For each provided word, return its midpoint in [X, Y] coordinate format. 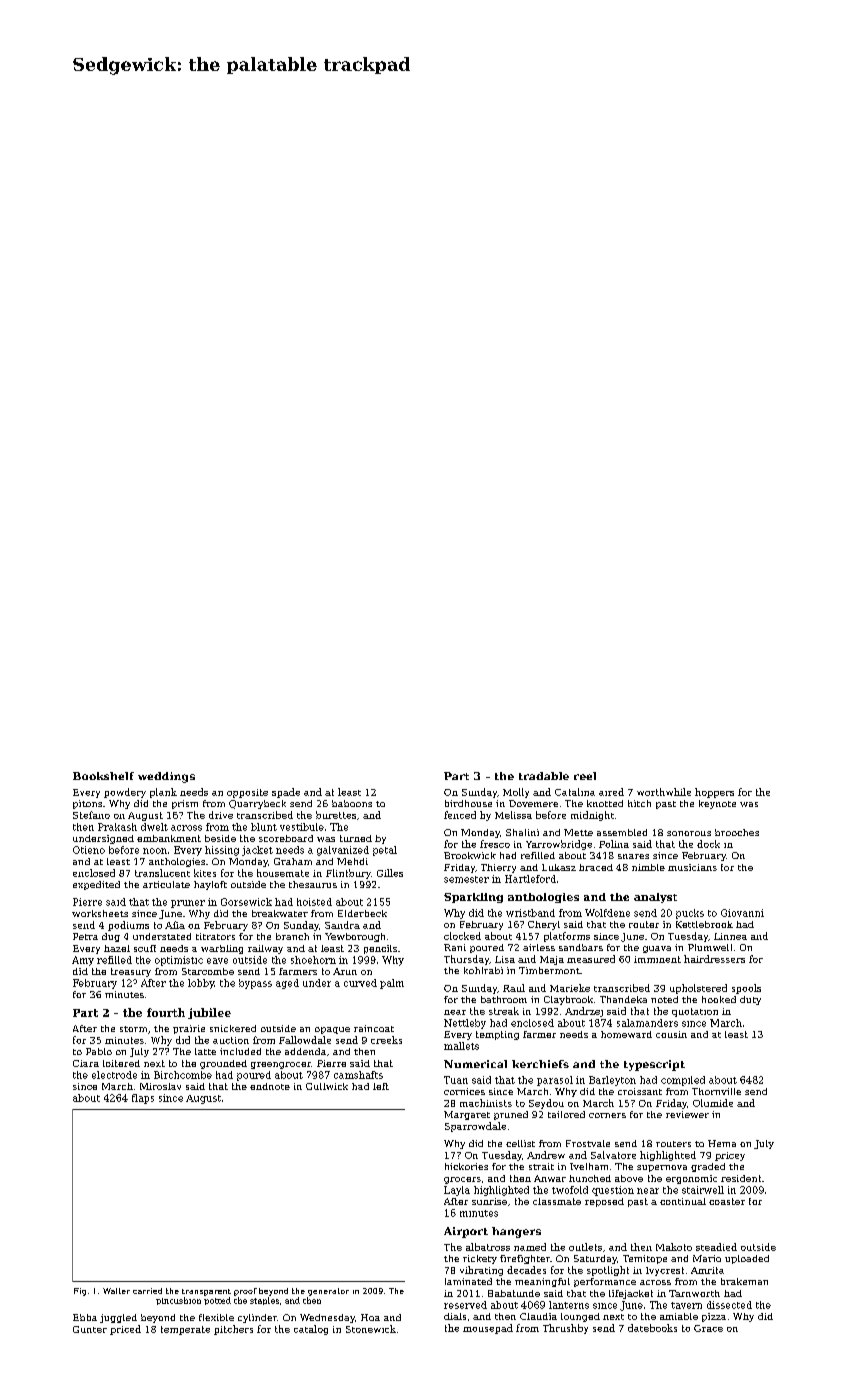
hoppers [714, 793]
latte [205, 1051]
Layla [457, 1191]
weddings [166, 777]
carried [147, 1291]
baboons [352, 803]
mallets [461, 1046]
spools [746, 989]
